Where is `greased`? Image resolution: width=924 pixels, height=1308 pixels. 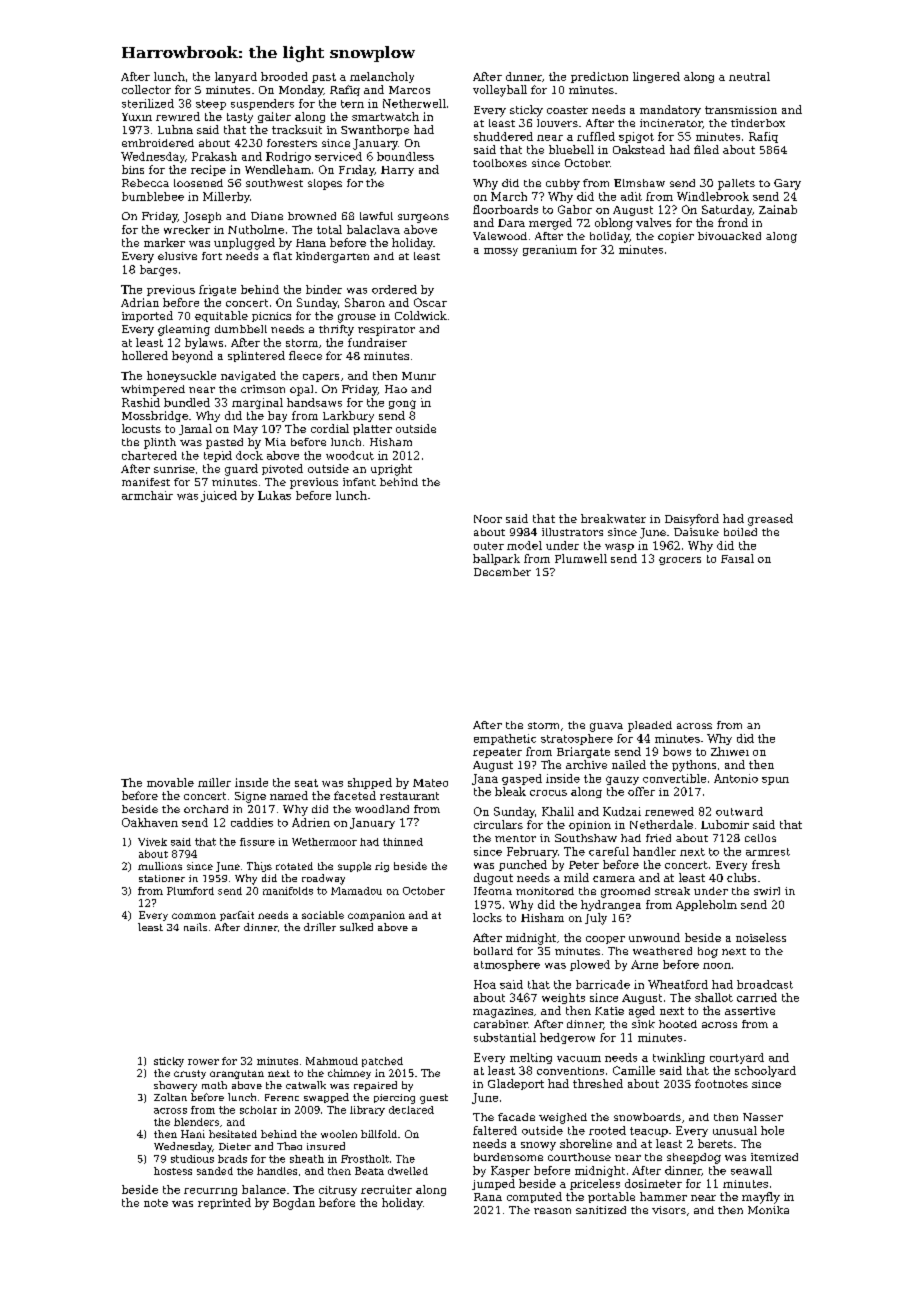
greased is located at coordinates (770, 520).
